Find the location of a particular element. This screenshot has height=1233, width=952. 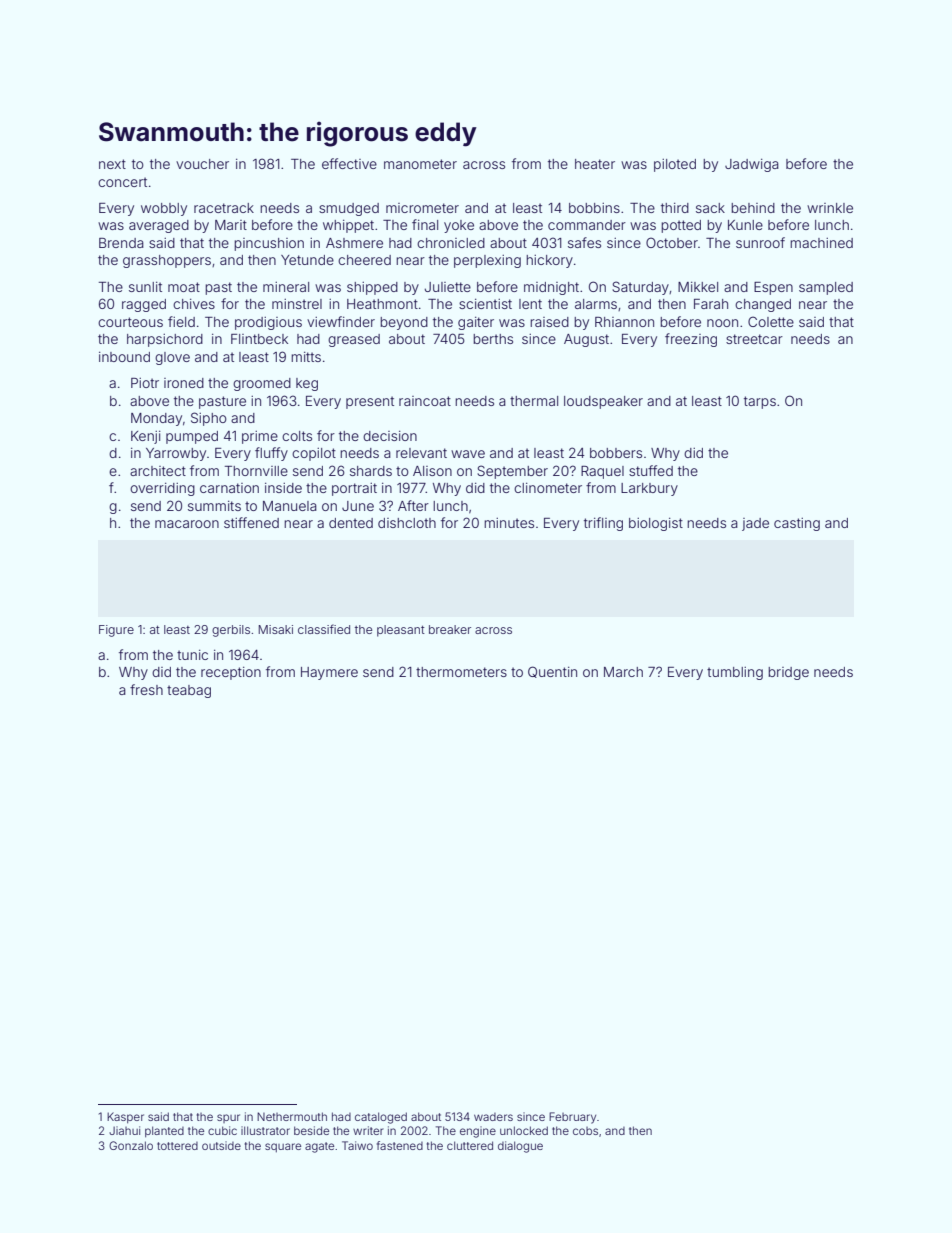

Kasper is located at coordinates (125, 1118).
